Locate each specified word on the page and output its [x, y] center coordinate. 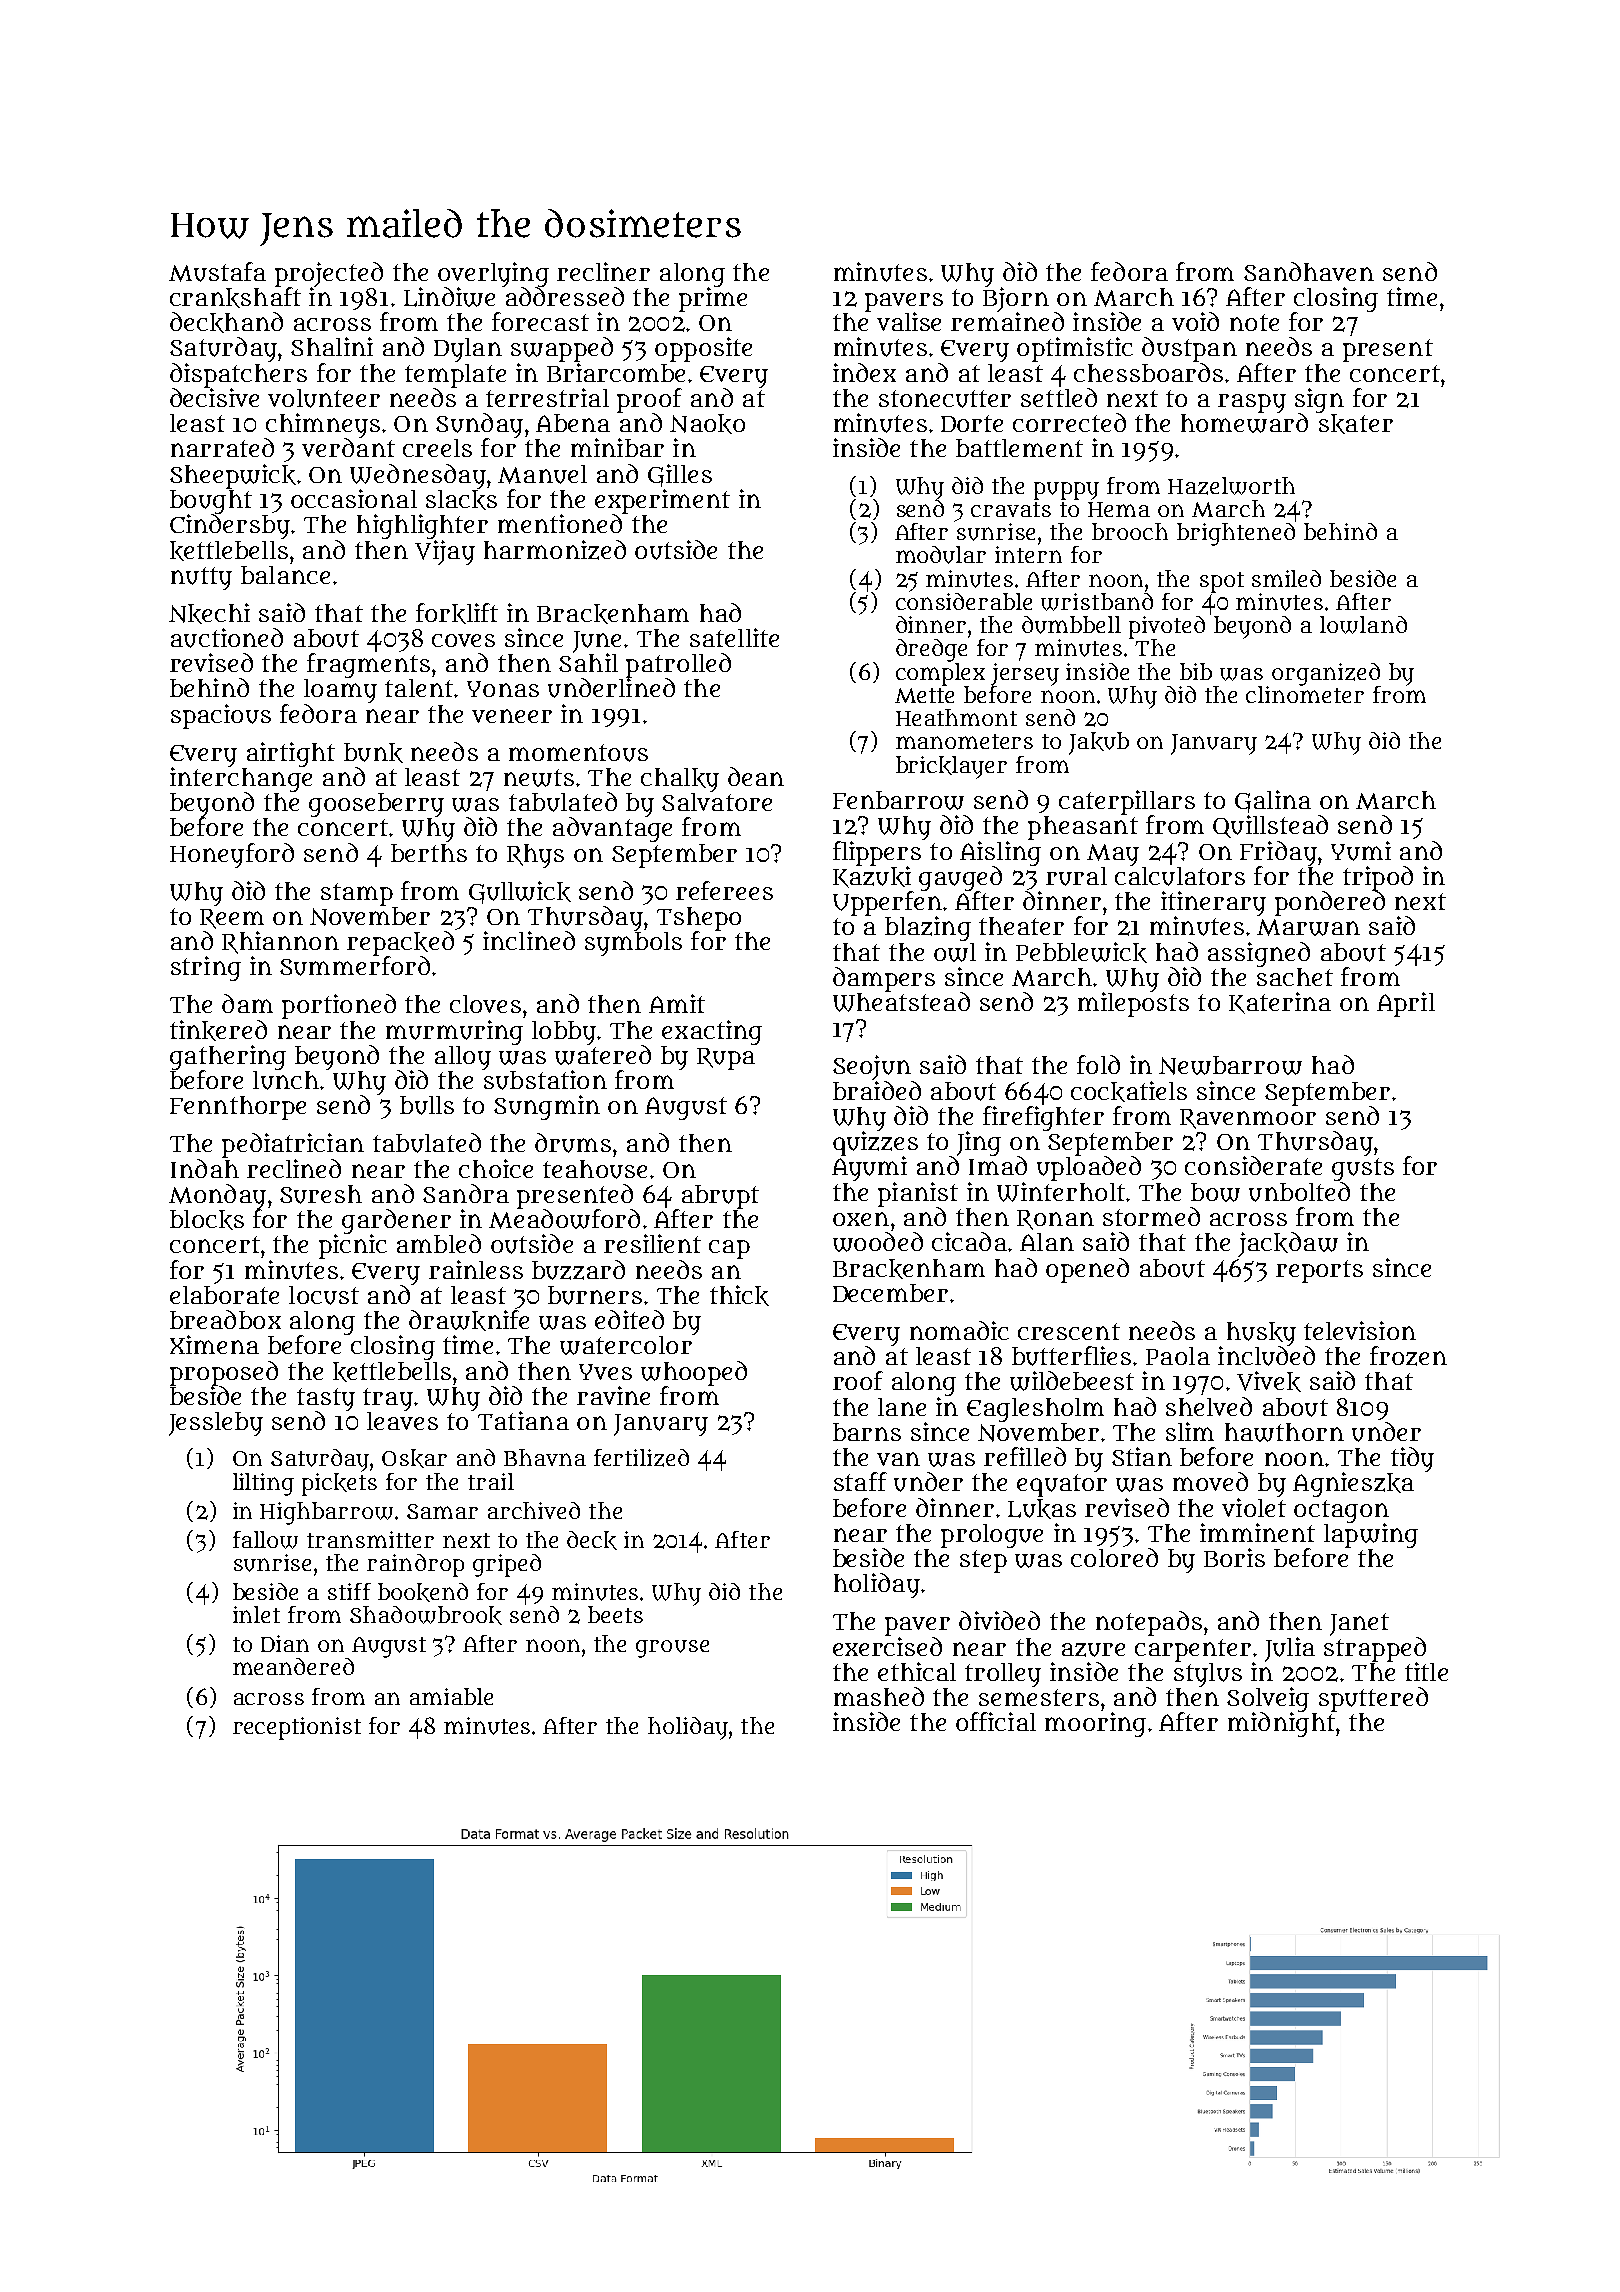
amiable [451, 1696]
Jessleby [216, 1424]
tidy [1412, 1459]
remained [1007, 321]
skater [1356, 424]
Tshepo [699, 919]
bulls [427, 1105]
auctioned [227, 638]
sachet [1295, 977]
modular [941, 555]
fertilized [641, 1458]
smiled [1286, 578]
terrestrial [547, 397]
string [206, 968]
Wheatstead [901, 1002]
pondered [1330, 903]
